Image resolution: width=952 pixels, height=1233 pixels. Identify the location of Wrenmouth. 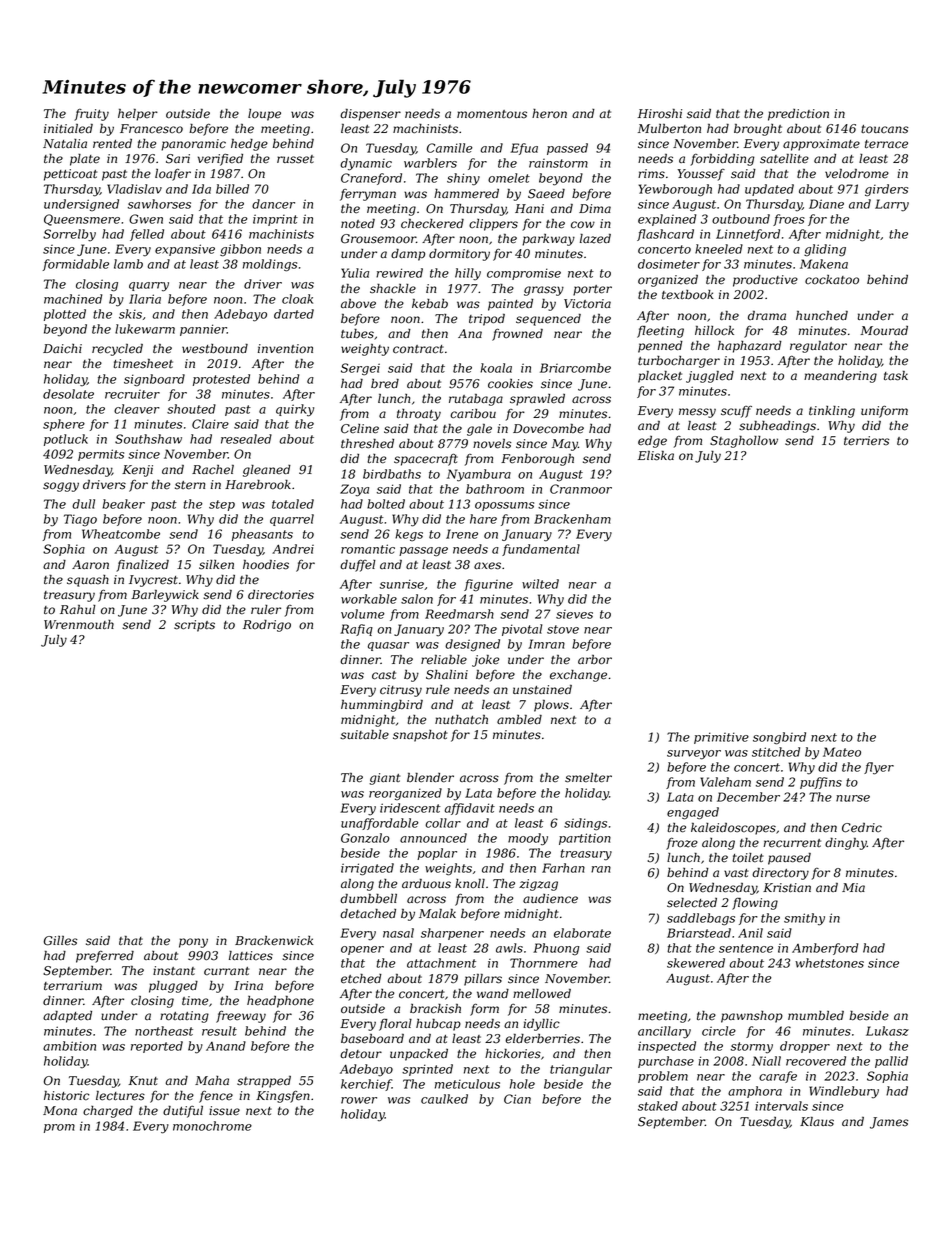
(79, 625).
